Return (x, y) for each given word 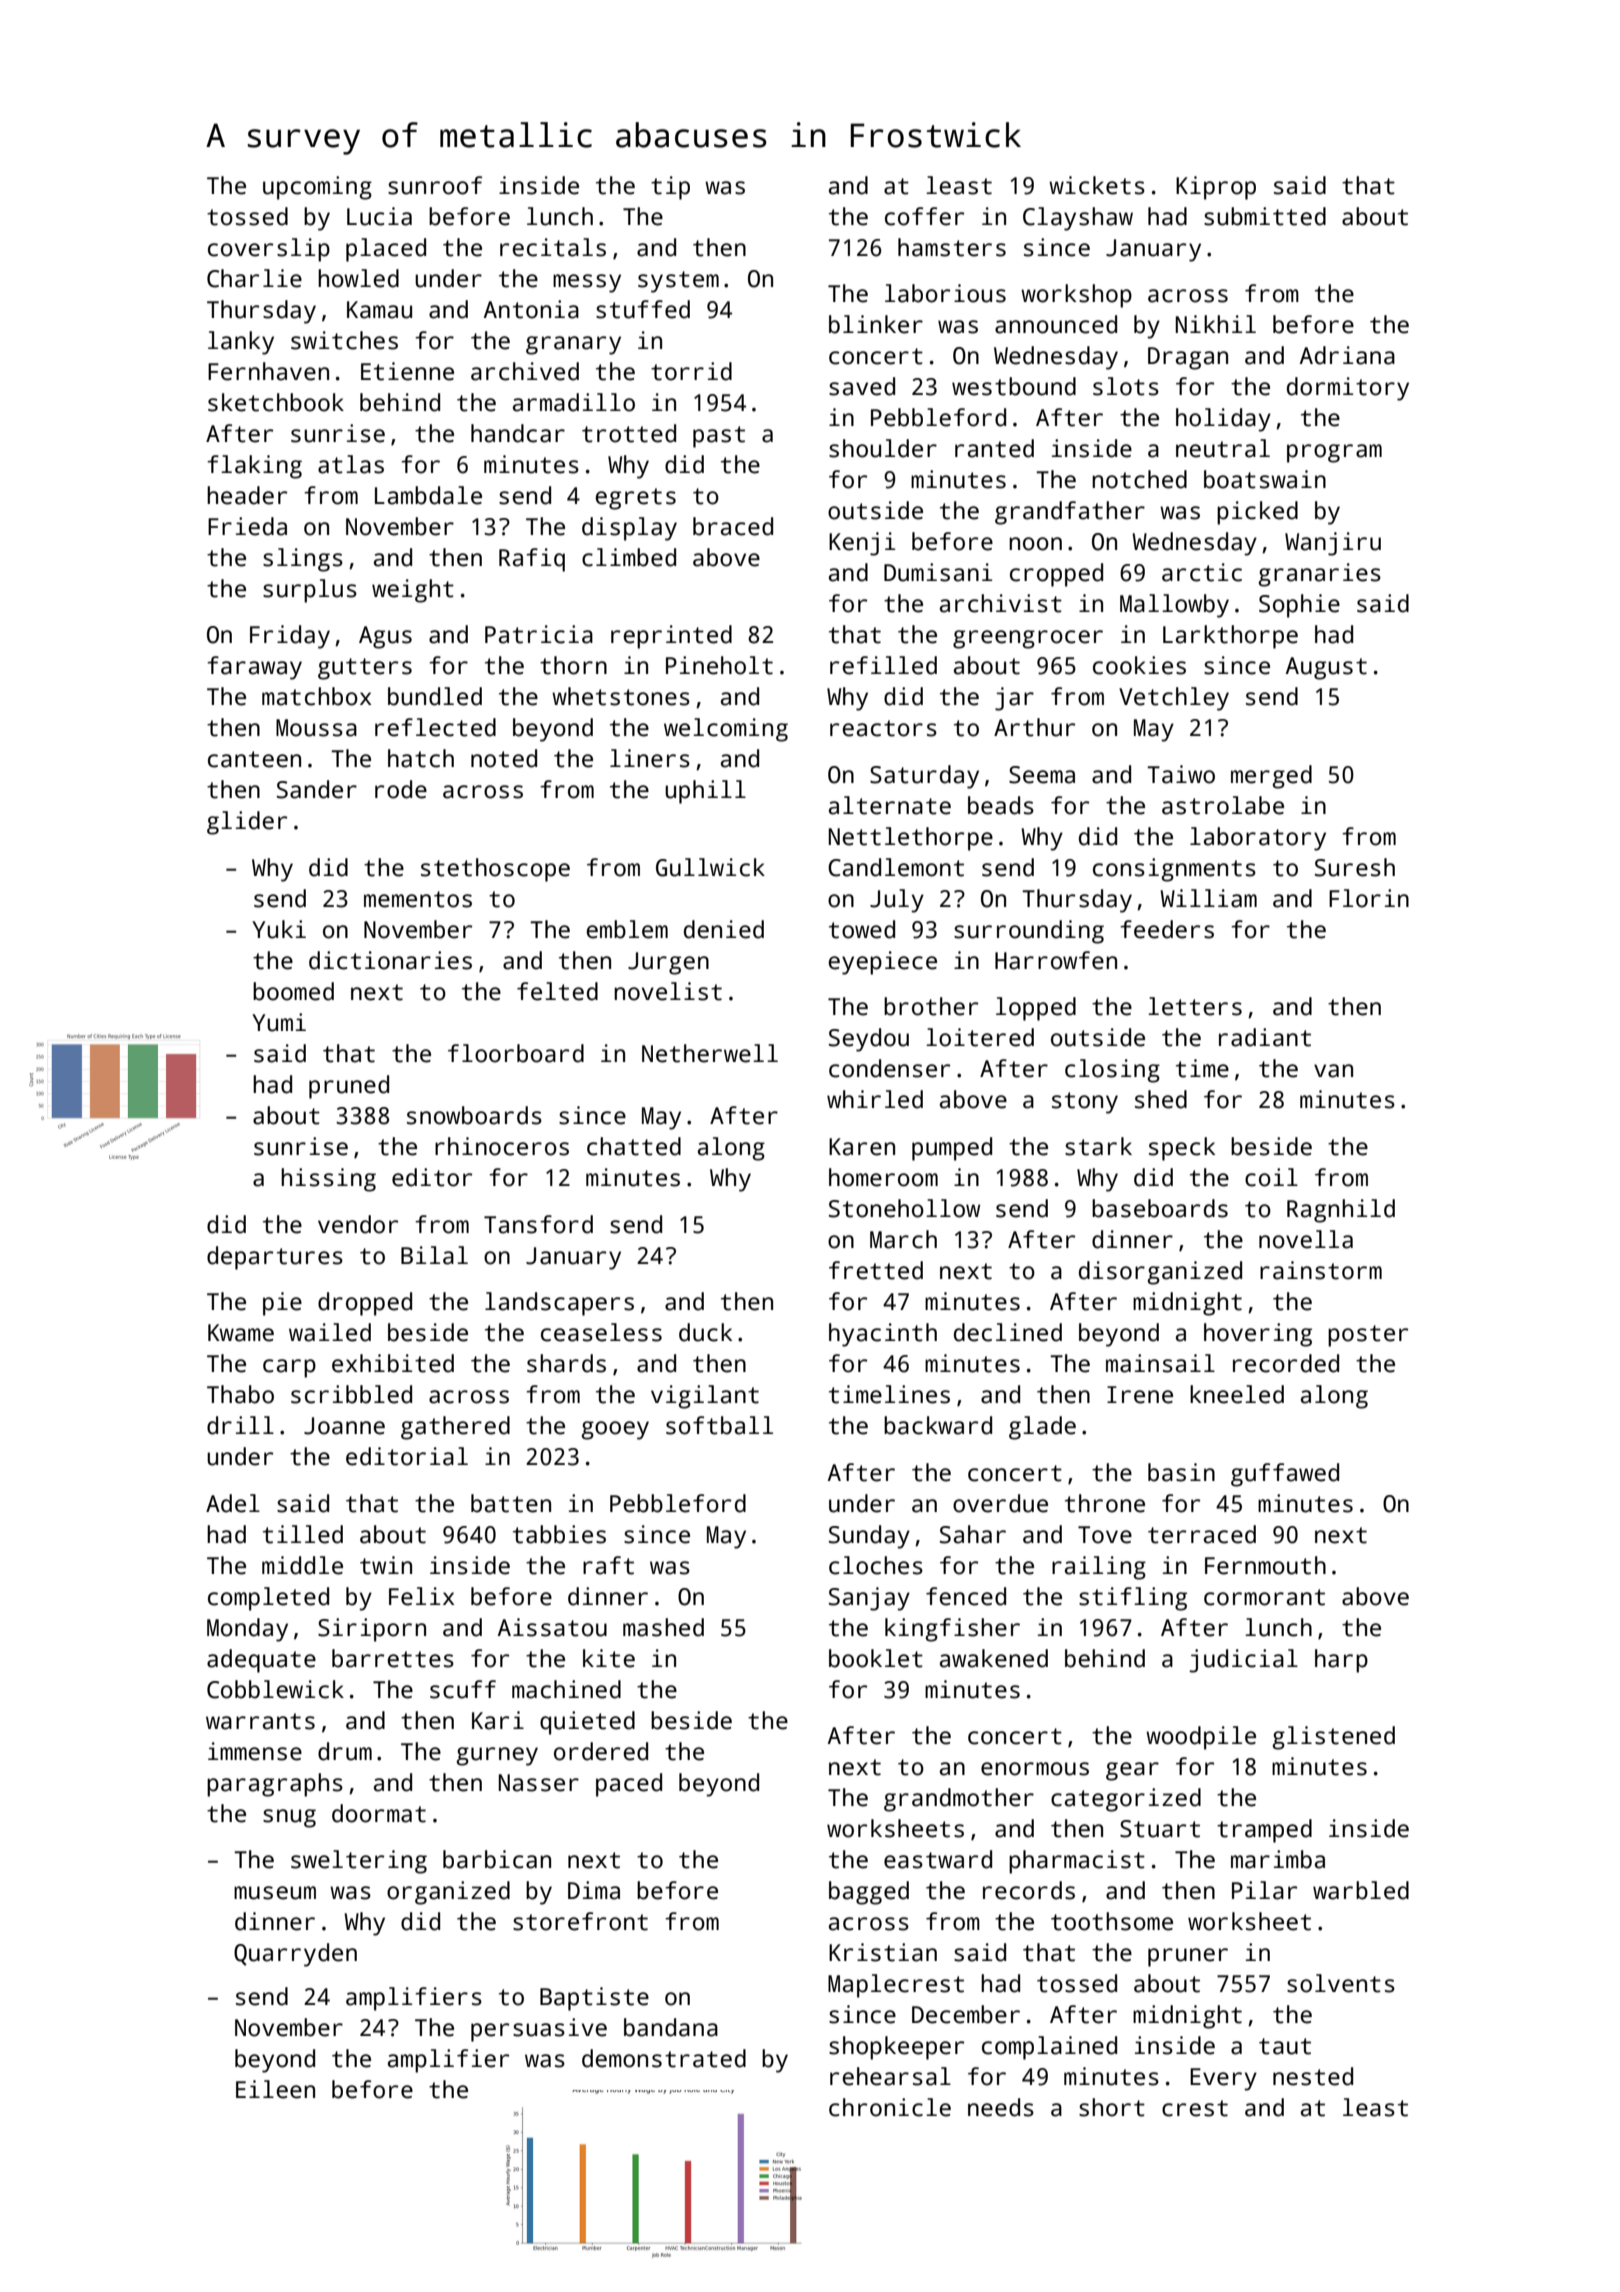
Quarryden (295, 1955)
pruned (349, 1087)
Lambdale (428, 495)
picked (1257, 513)
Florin (1369, 898)
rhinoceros (502, 1146)
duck (705, 1332)
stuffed (643, 309)
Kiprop (1216, 188)
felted (557, 991)
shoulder (883, 448)
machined (566, 1689)
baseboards (1160, 1208)
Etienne (407, 371)
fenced (966, 1596)
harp (1341, 1661)
